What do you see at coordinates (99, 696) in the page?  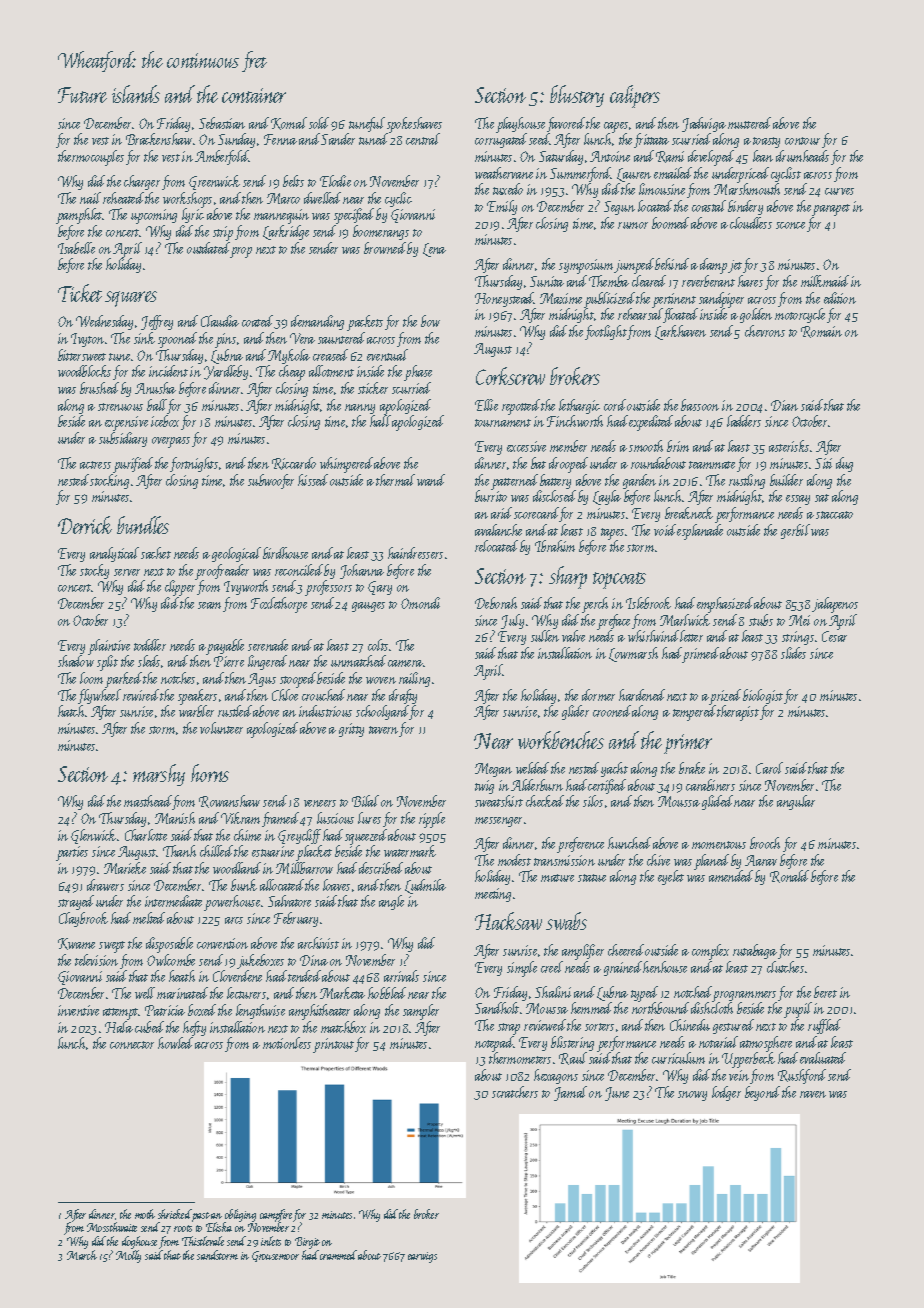 I see `flywheel` at bounding box center [99, 696].
